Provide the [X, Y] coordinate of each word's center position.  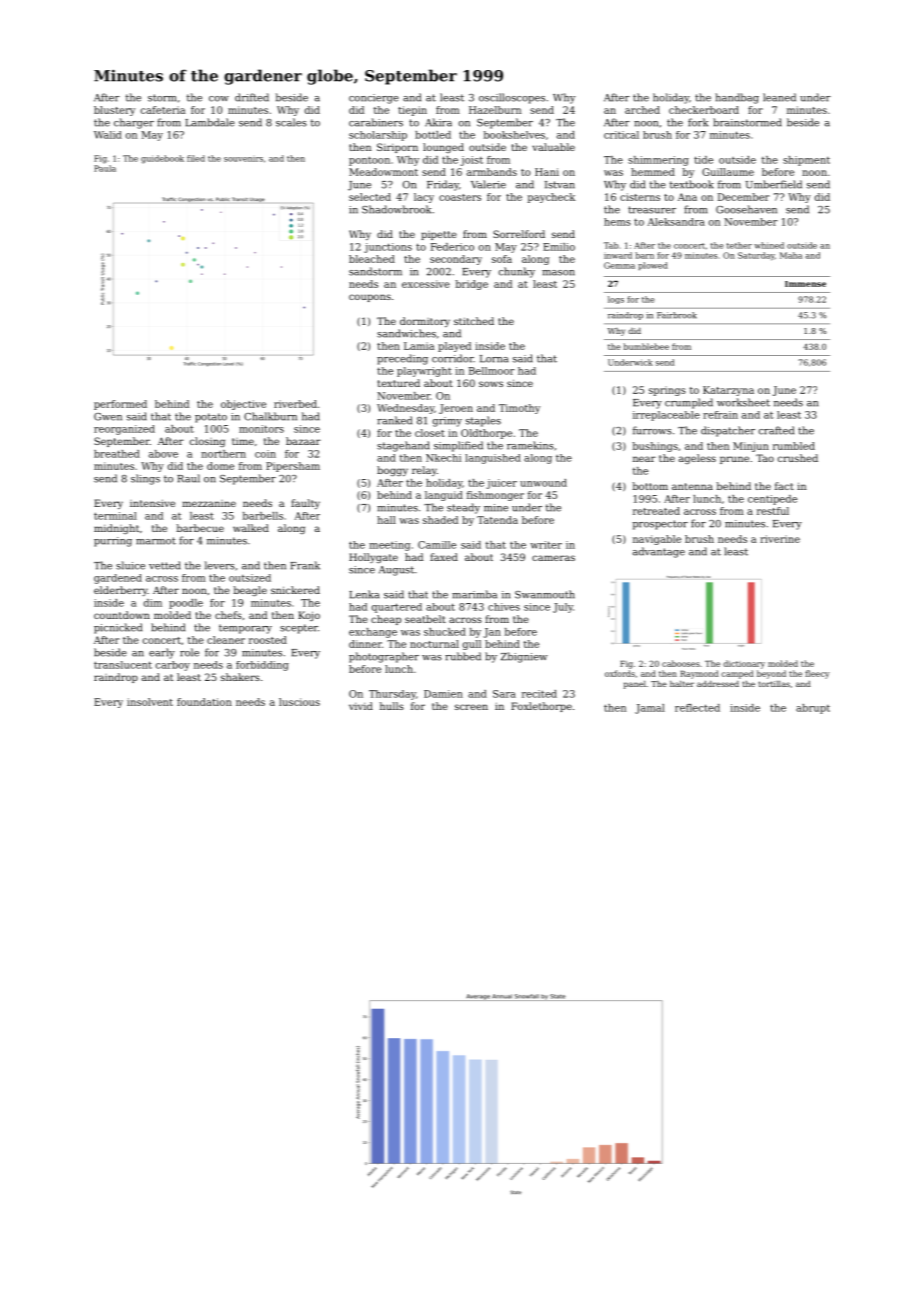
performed [120, 405]
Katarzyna [728, 391]
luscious [299, 702]
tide [703, 160]
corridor [453, 358]
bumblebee [646, 346]
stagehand [403, 446]
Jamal [650, 709]
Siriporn [397, 148]
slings [145, 479]
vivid [361, 706]
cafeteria [163, 110]
